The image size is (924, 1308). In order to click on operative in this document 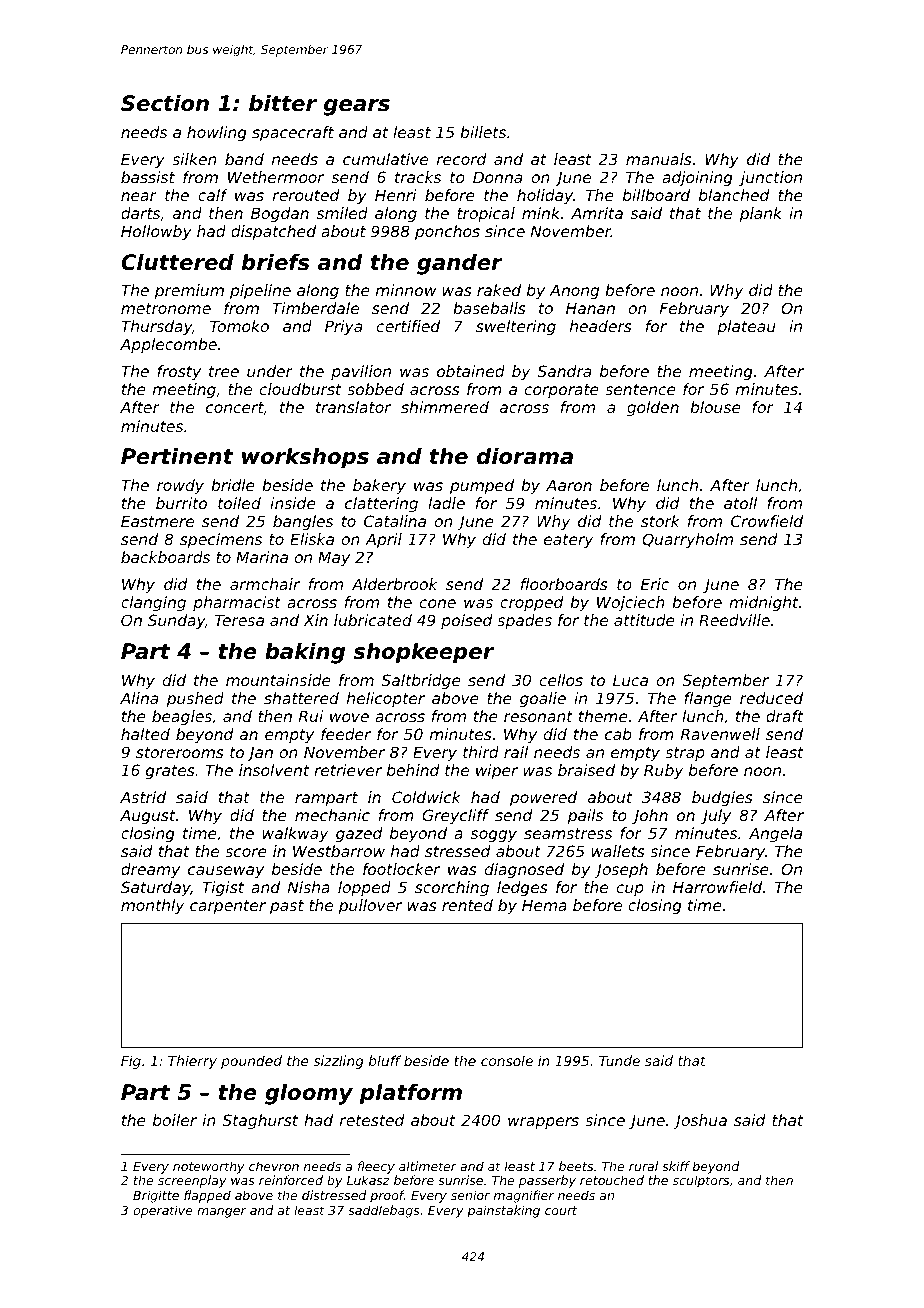, I will do `click(163, 1211)`.
